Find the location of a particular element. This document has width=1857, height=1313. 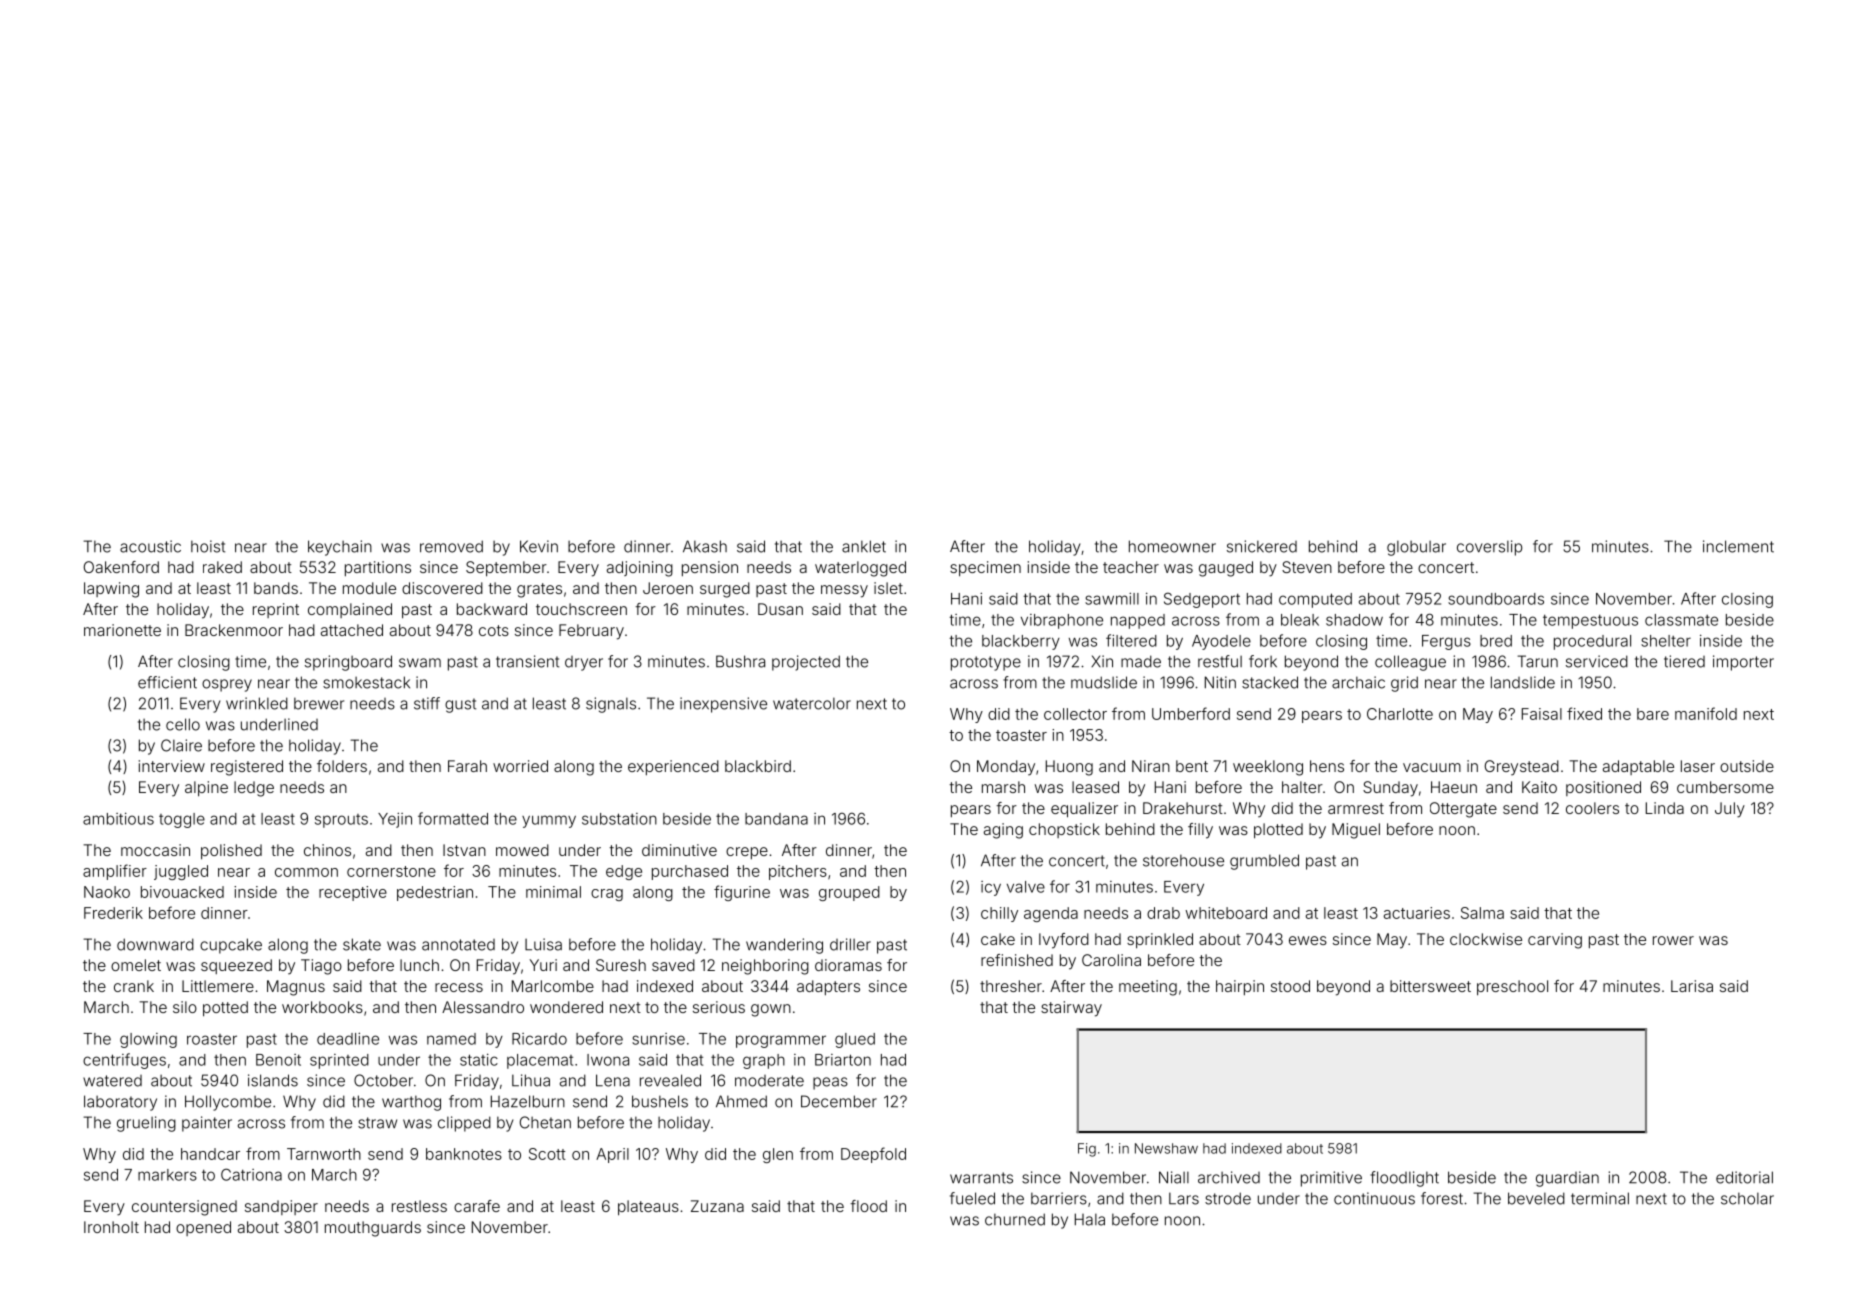

inclement is located at coordinates (1738, 546).
